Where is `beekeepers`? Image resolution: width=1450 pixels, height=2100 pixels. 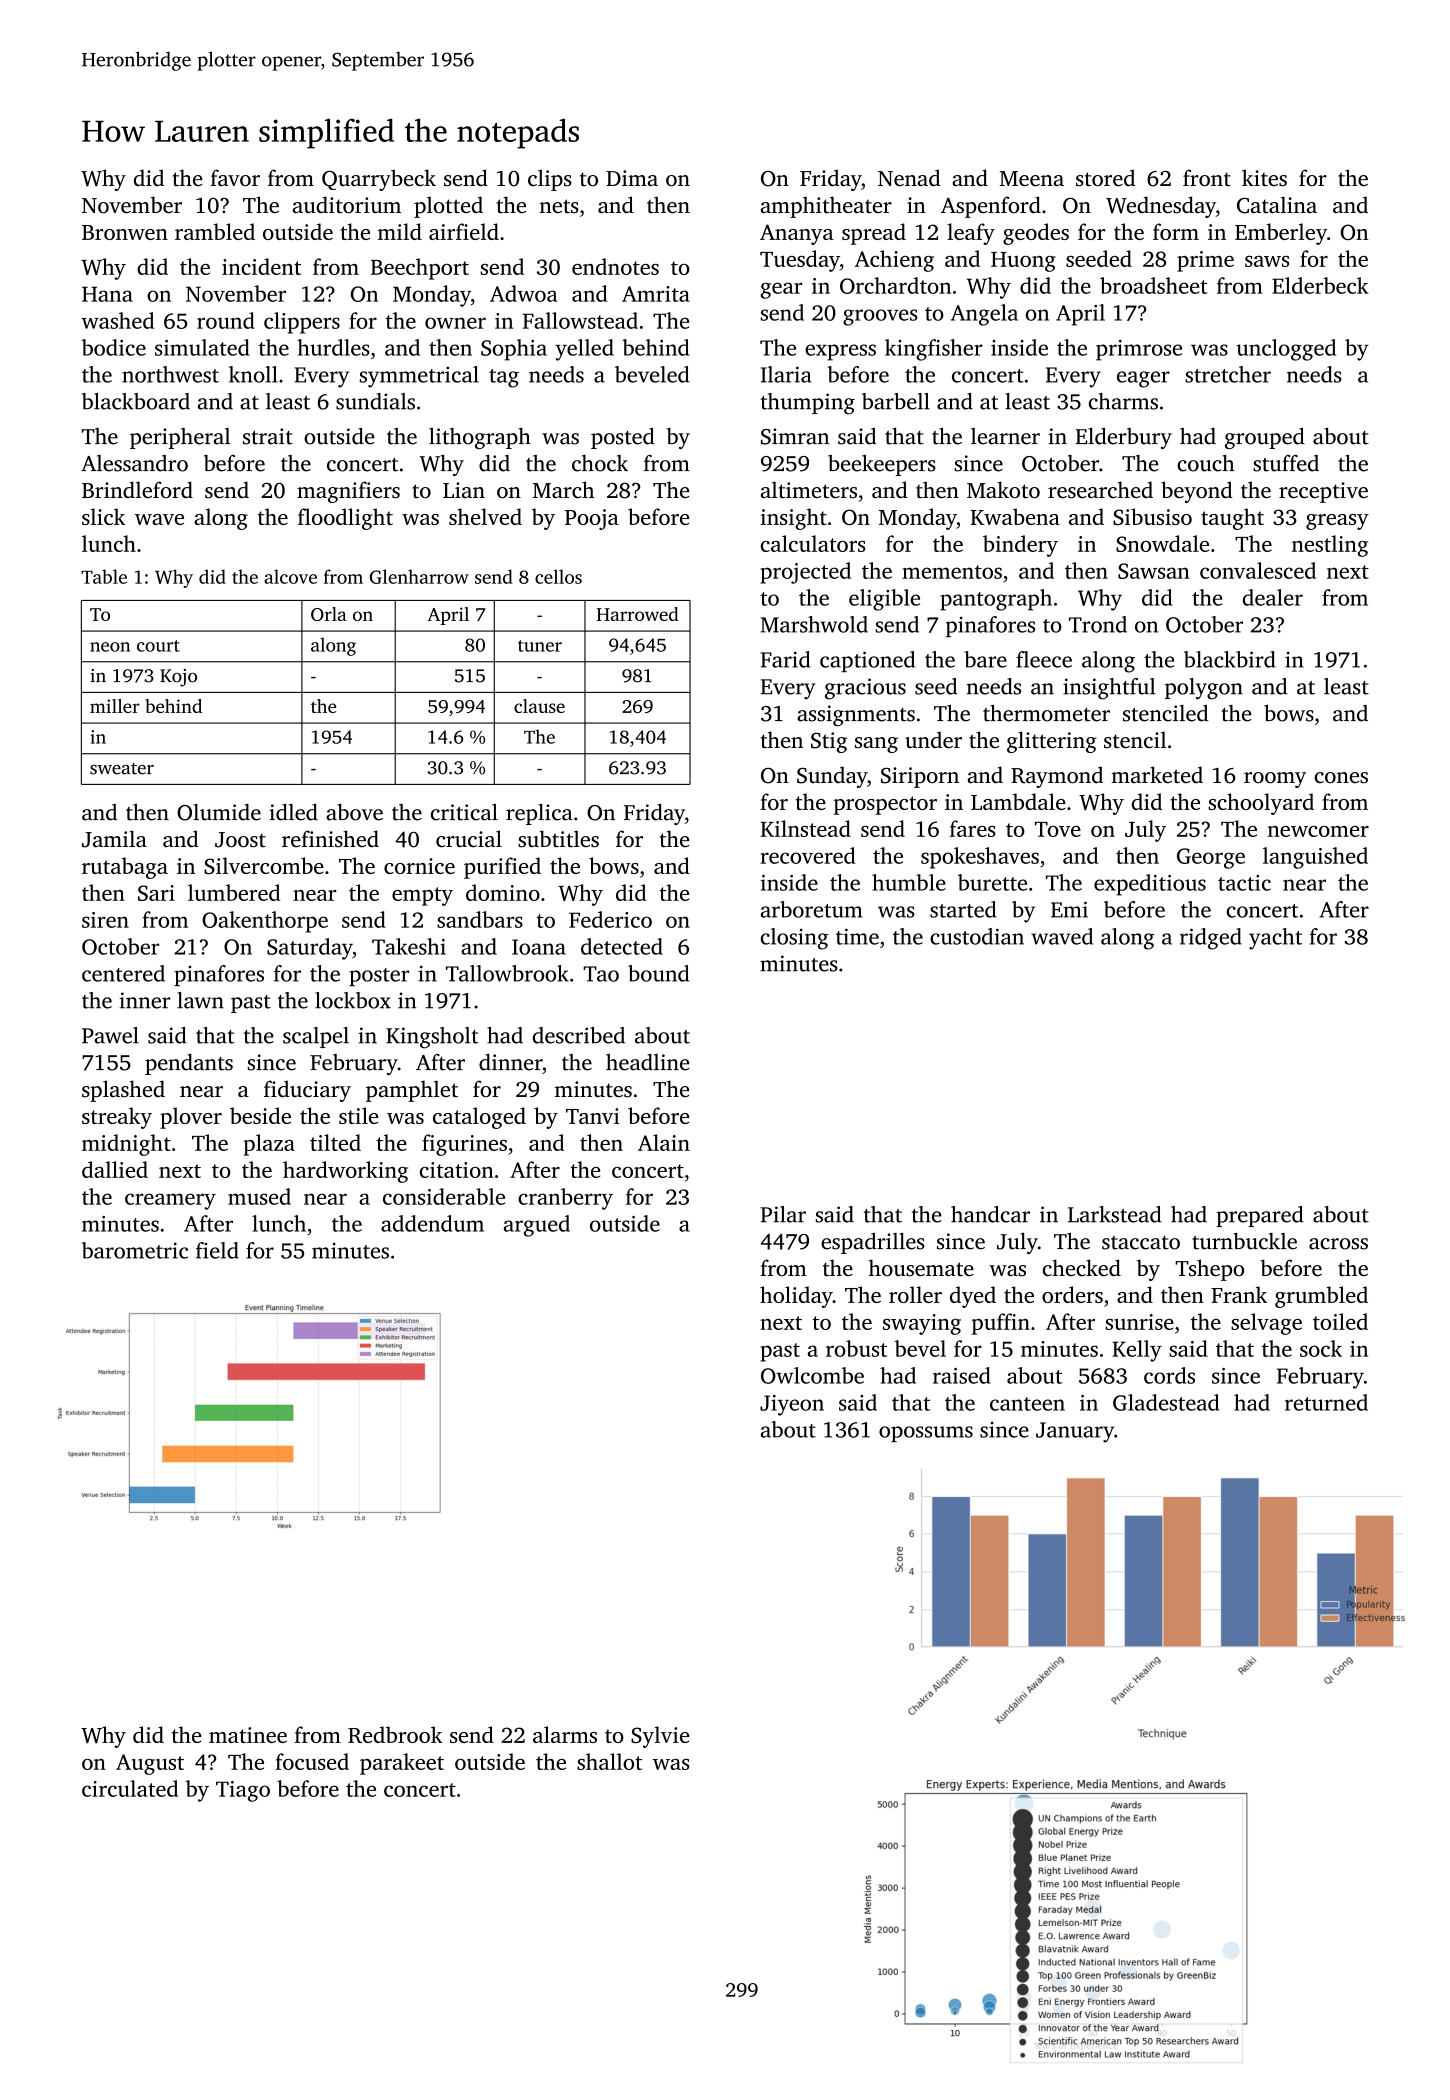 beekeepers is located at coordinates (882, 465).
